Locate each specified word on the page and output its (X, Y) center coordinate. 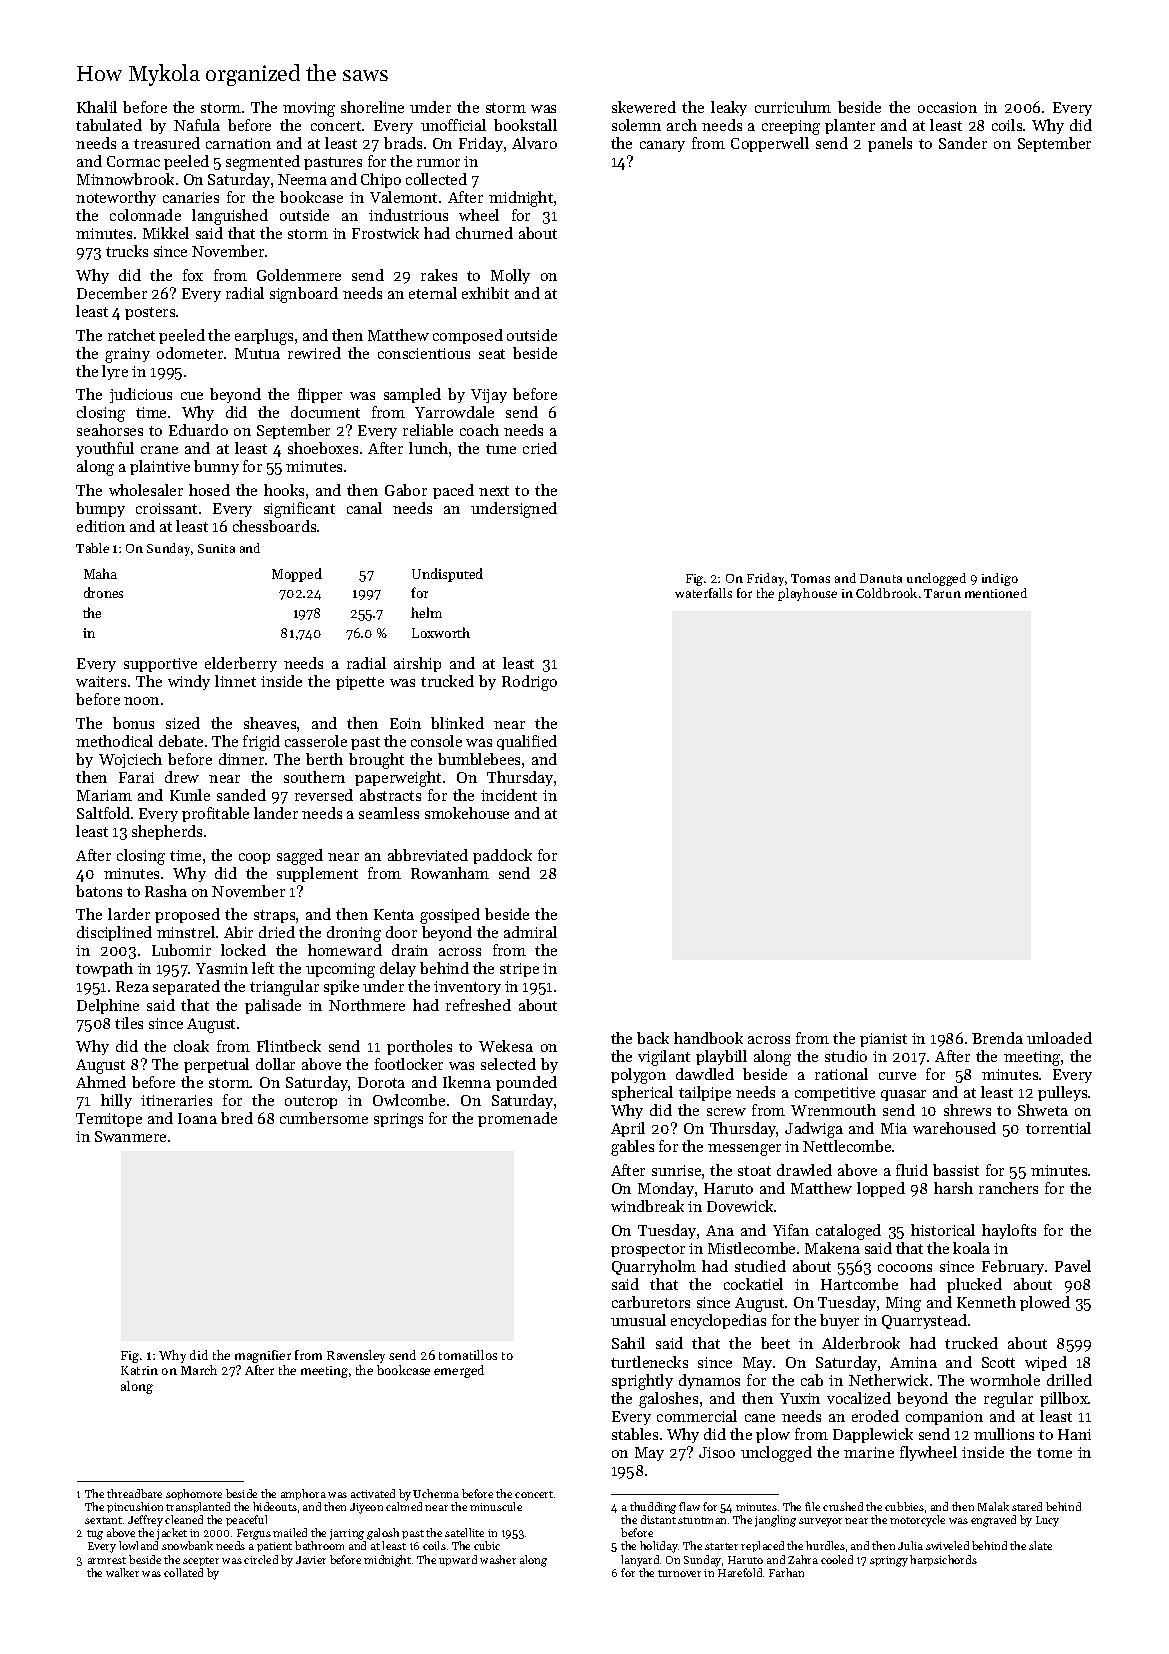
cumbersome (324, 1118)
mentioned (996, 593)
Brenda (997, 1038)
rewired (314, 353)
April (628, 1129)
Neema (302, 179)
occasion (947, 107)
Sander (963, 143)
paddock (502, 856)
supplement (317, 874)
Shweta (1043, 1110)
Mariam (104, 795)
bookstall (525, 125)
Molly (510, 276)
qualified (527, 742)
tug (95, 1535)
